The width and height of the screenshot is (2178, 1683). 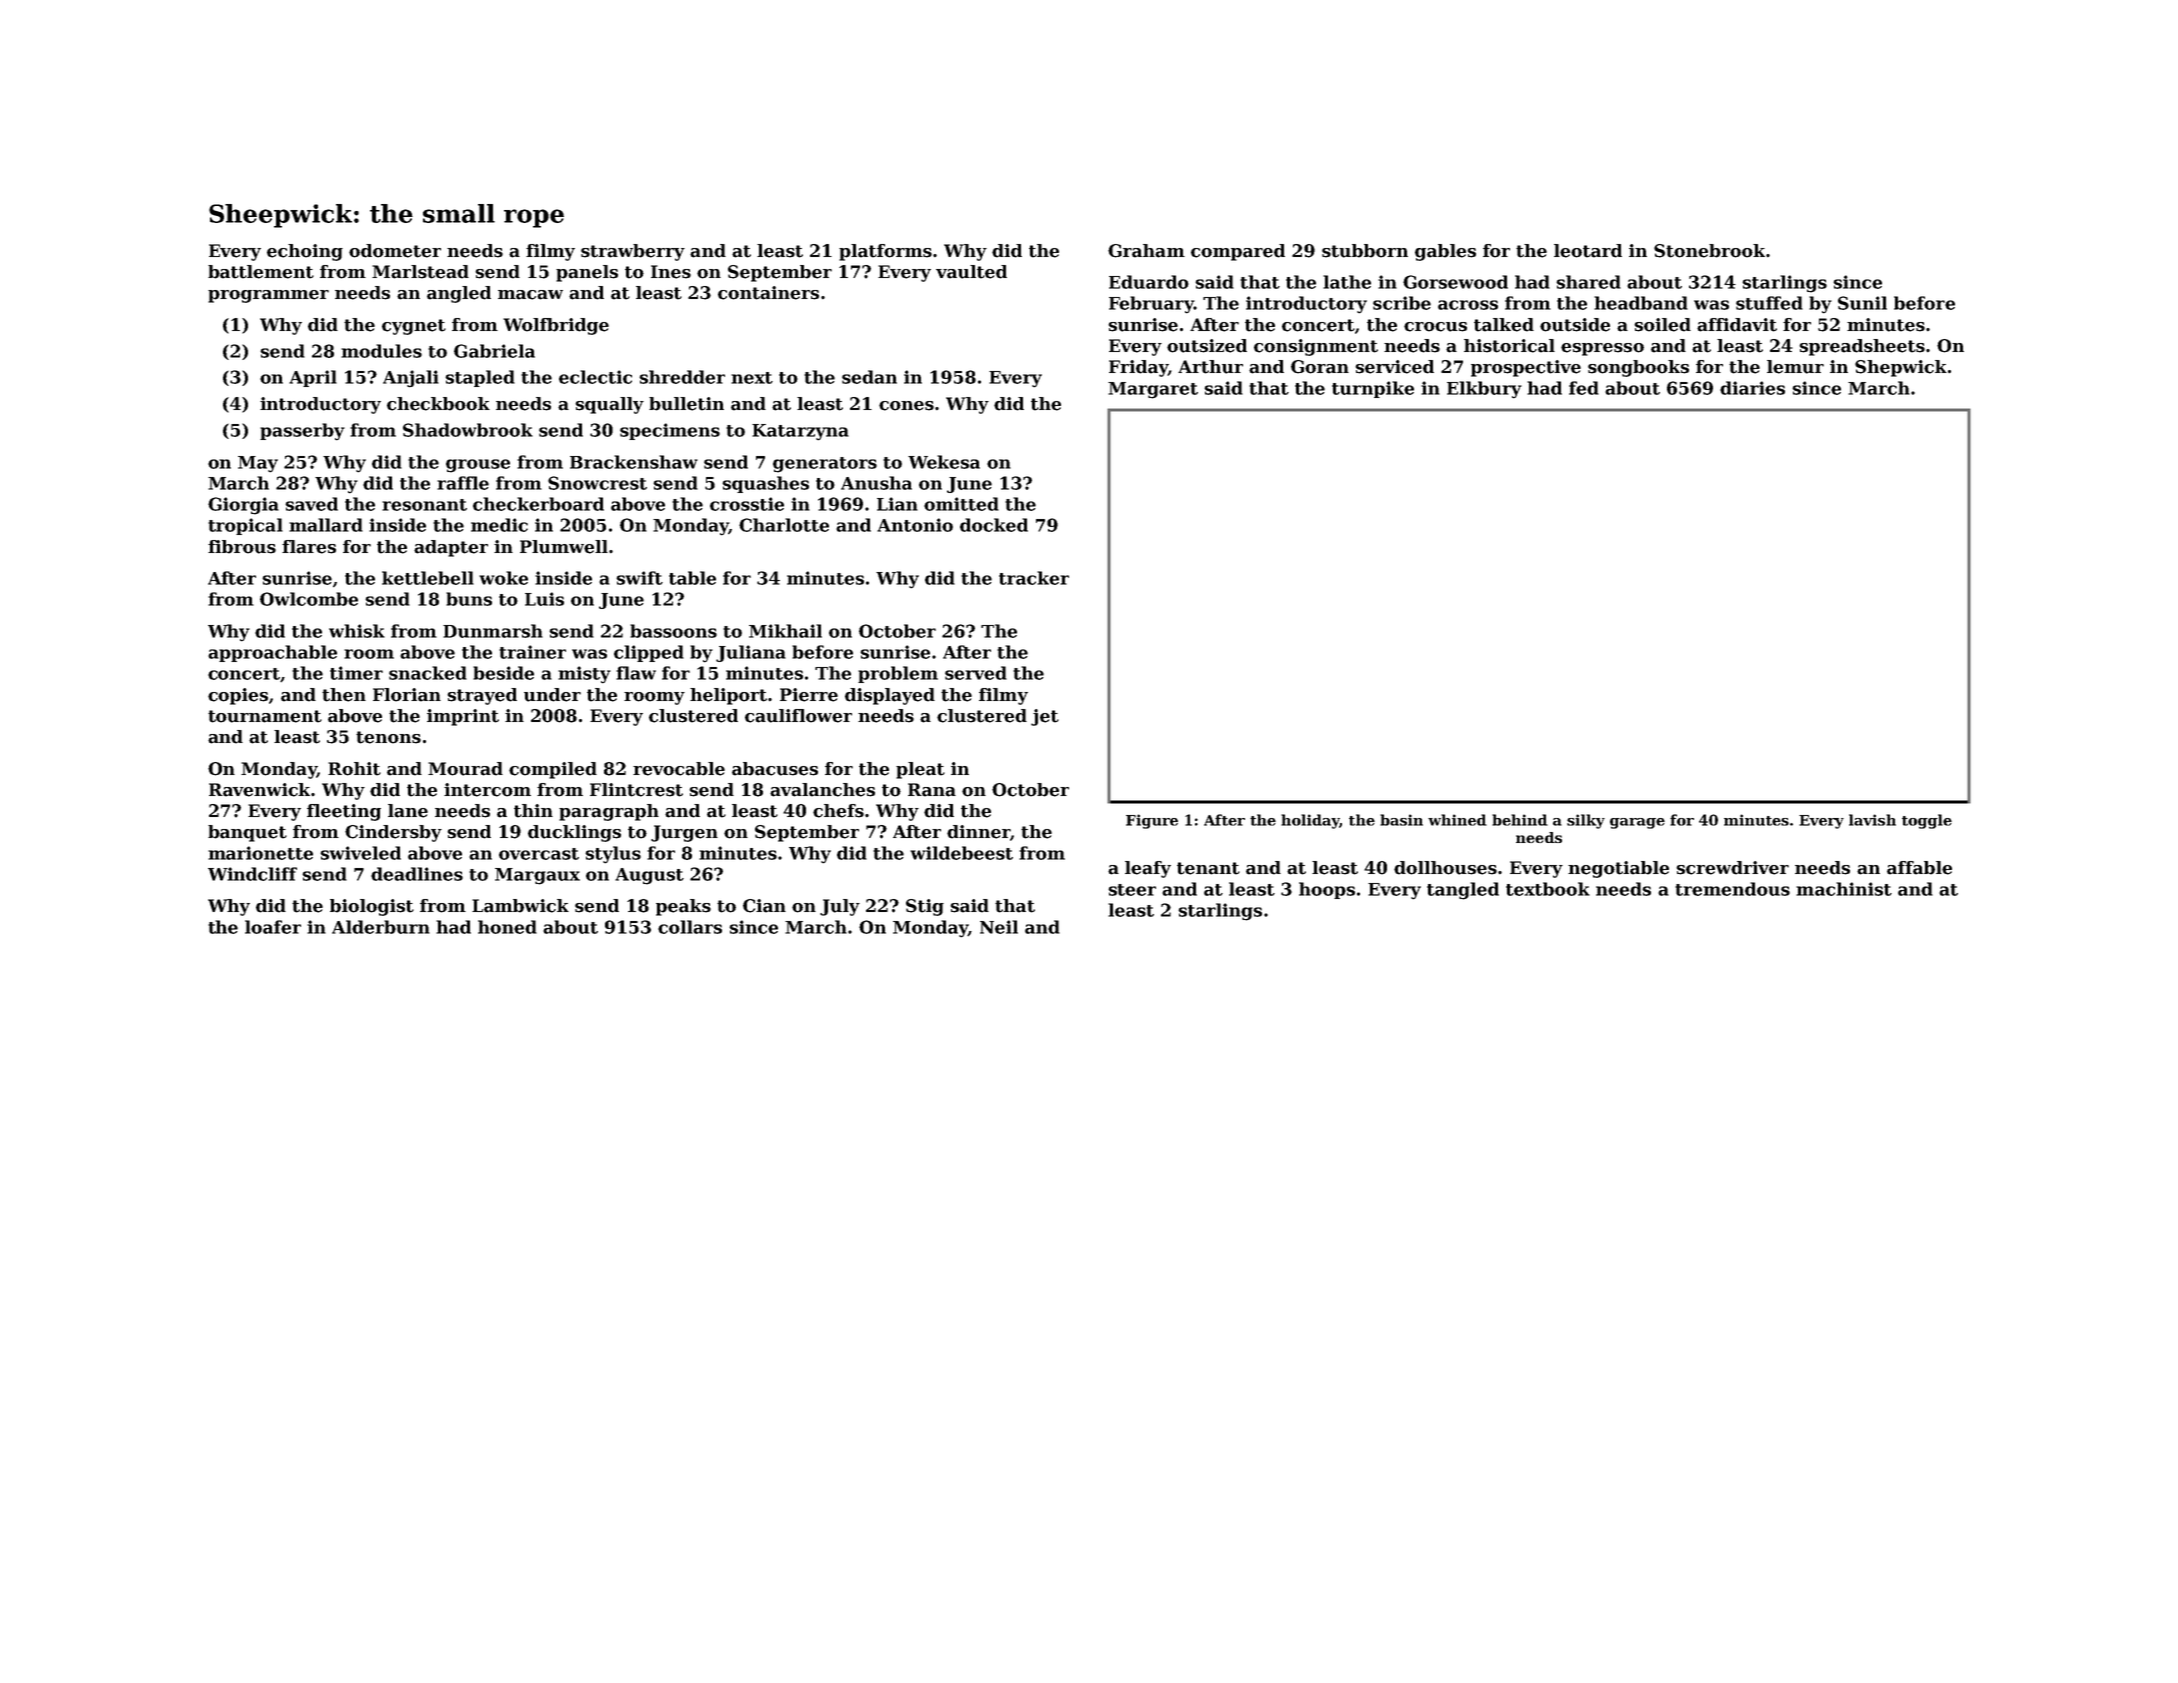 I want to click on Lambwick, so click(x=520, y=906).
